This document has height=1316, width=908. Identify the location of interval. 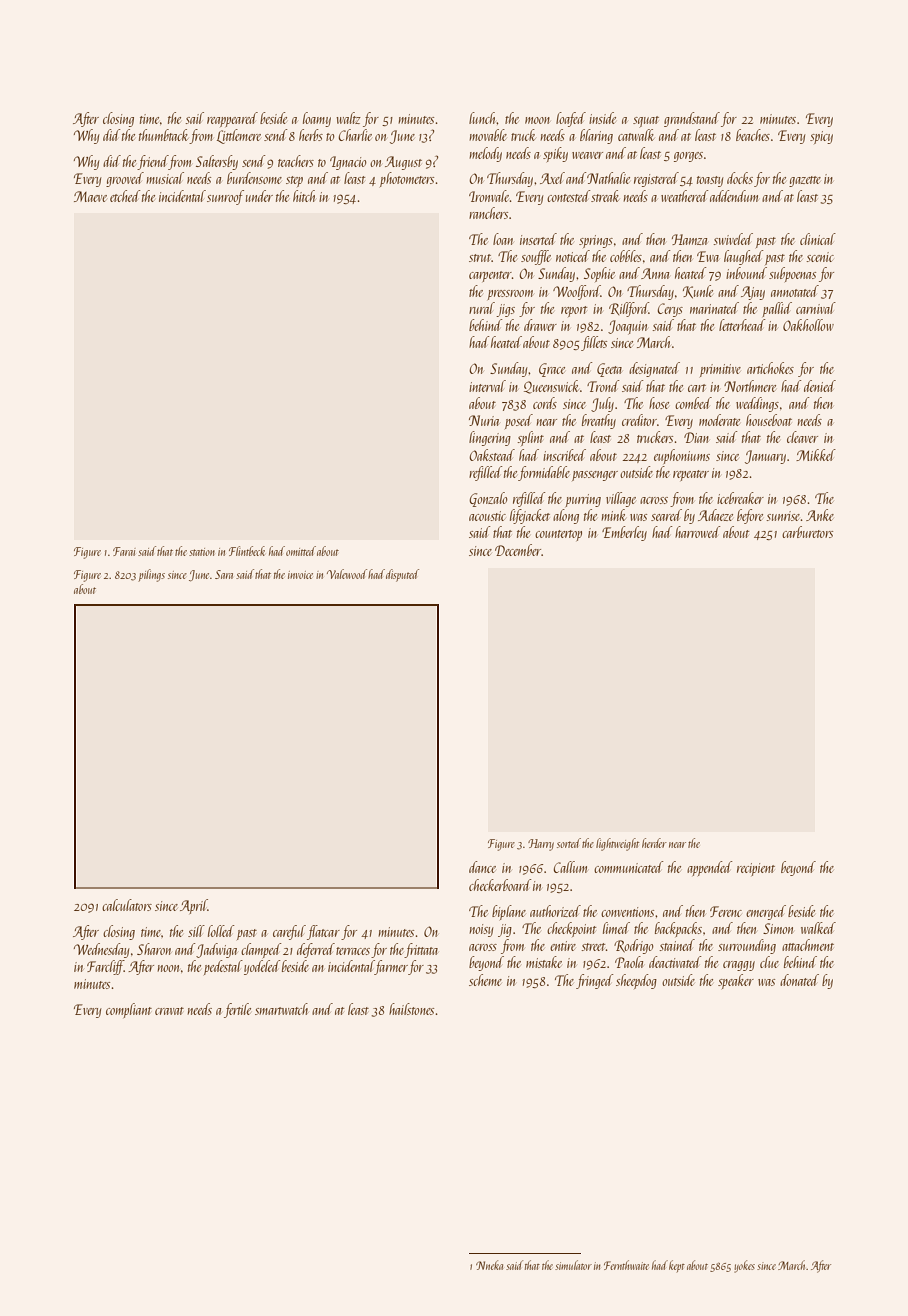
(487, 386).
